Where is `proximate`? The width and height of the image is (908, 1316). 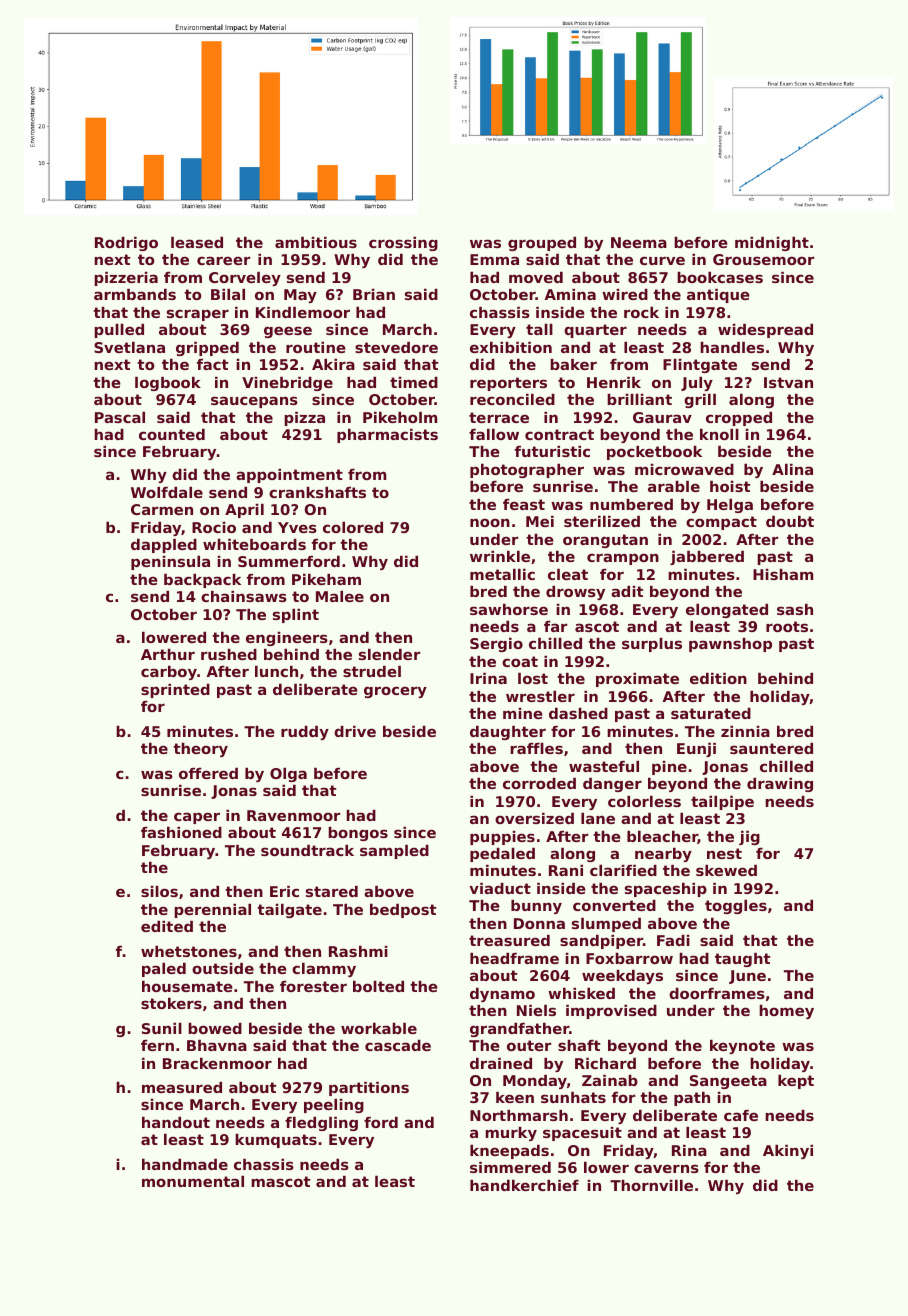 proximate is located at coordinates (637, 680).
